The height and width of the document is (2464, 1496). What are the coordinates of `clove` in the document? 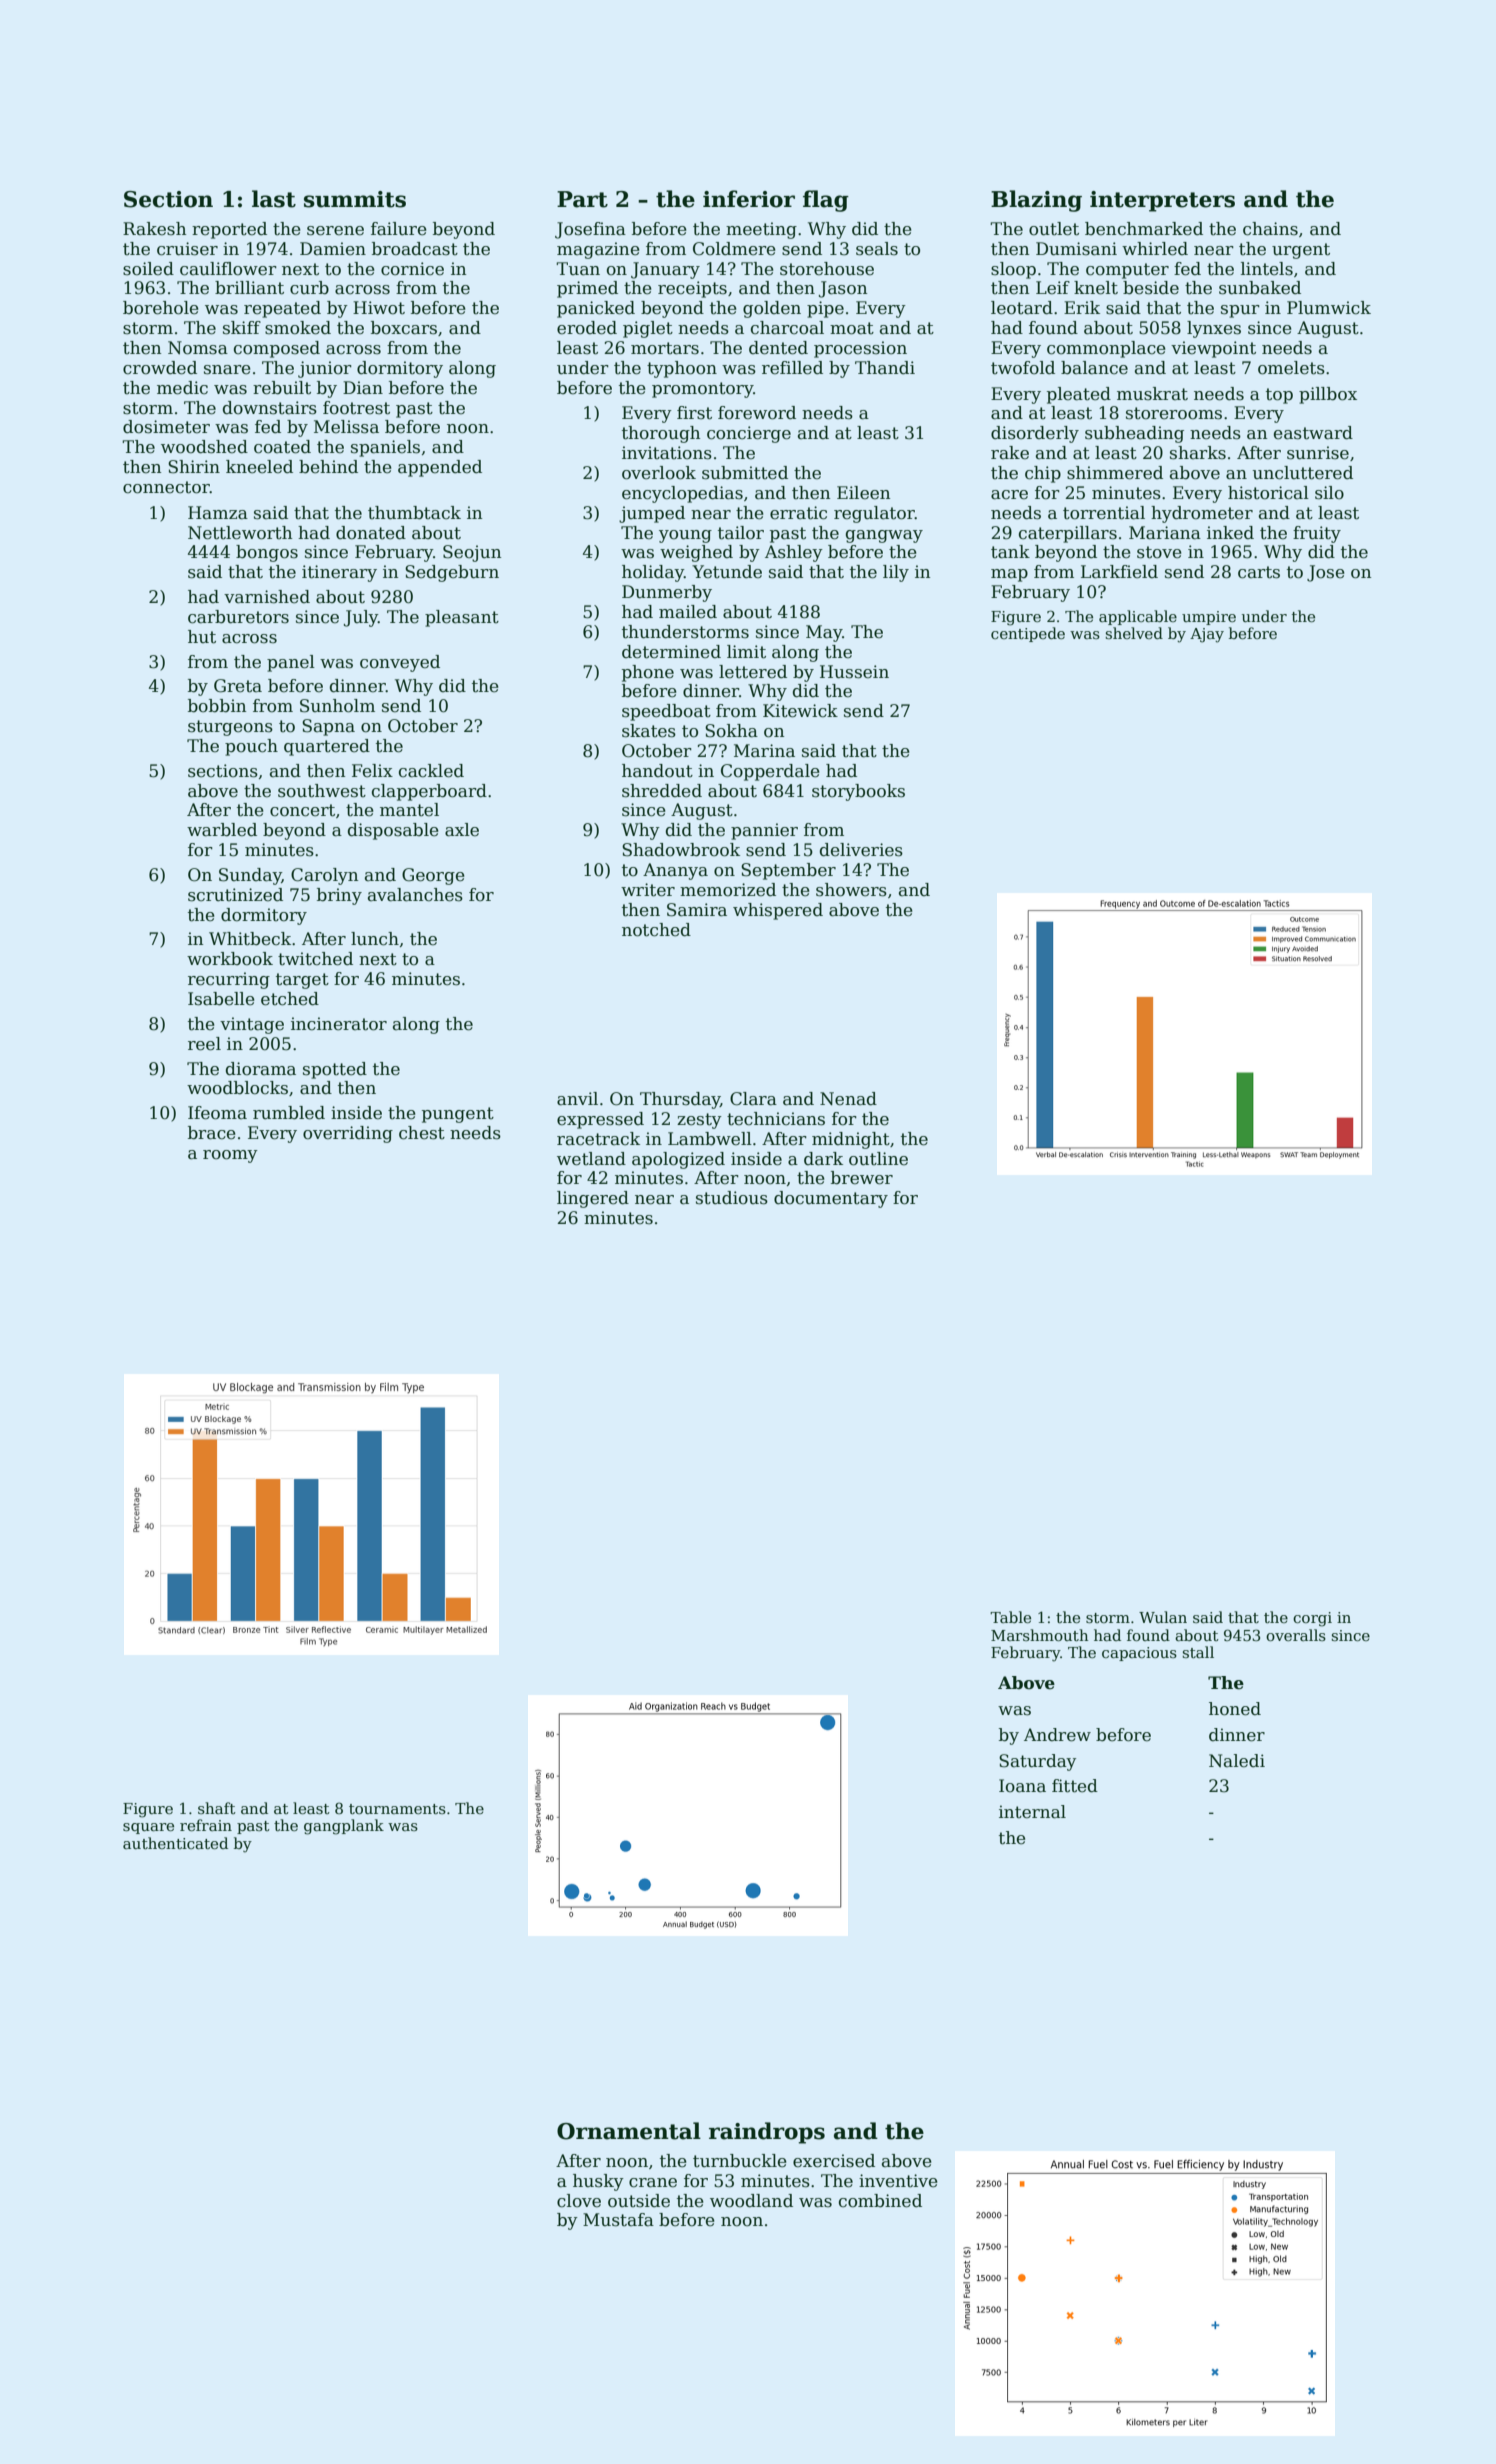 It's located at (579, 2201).
